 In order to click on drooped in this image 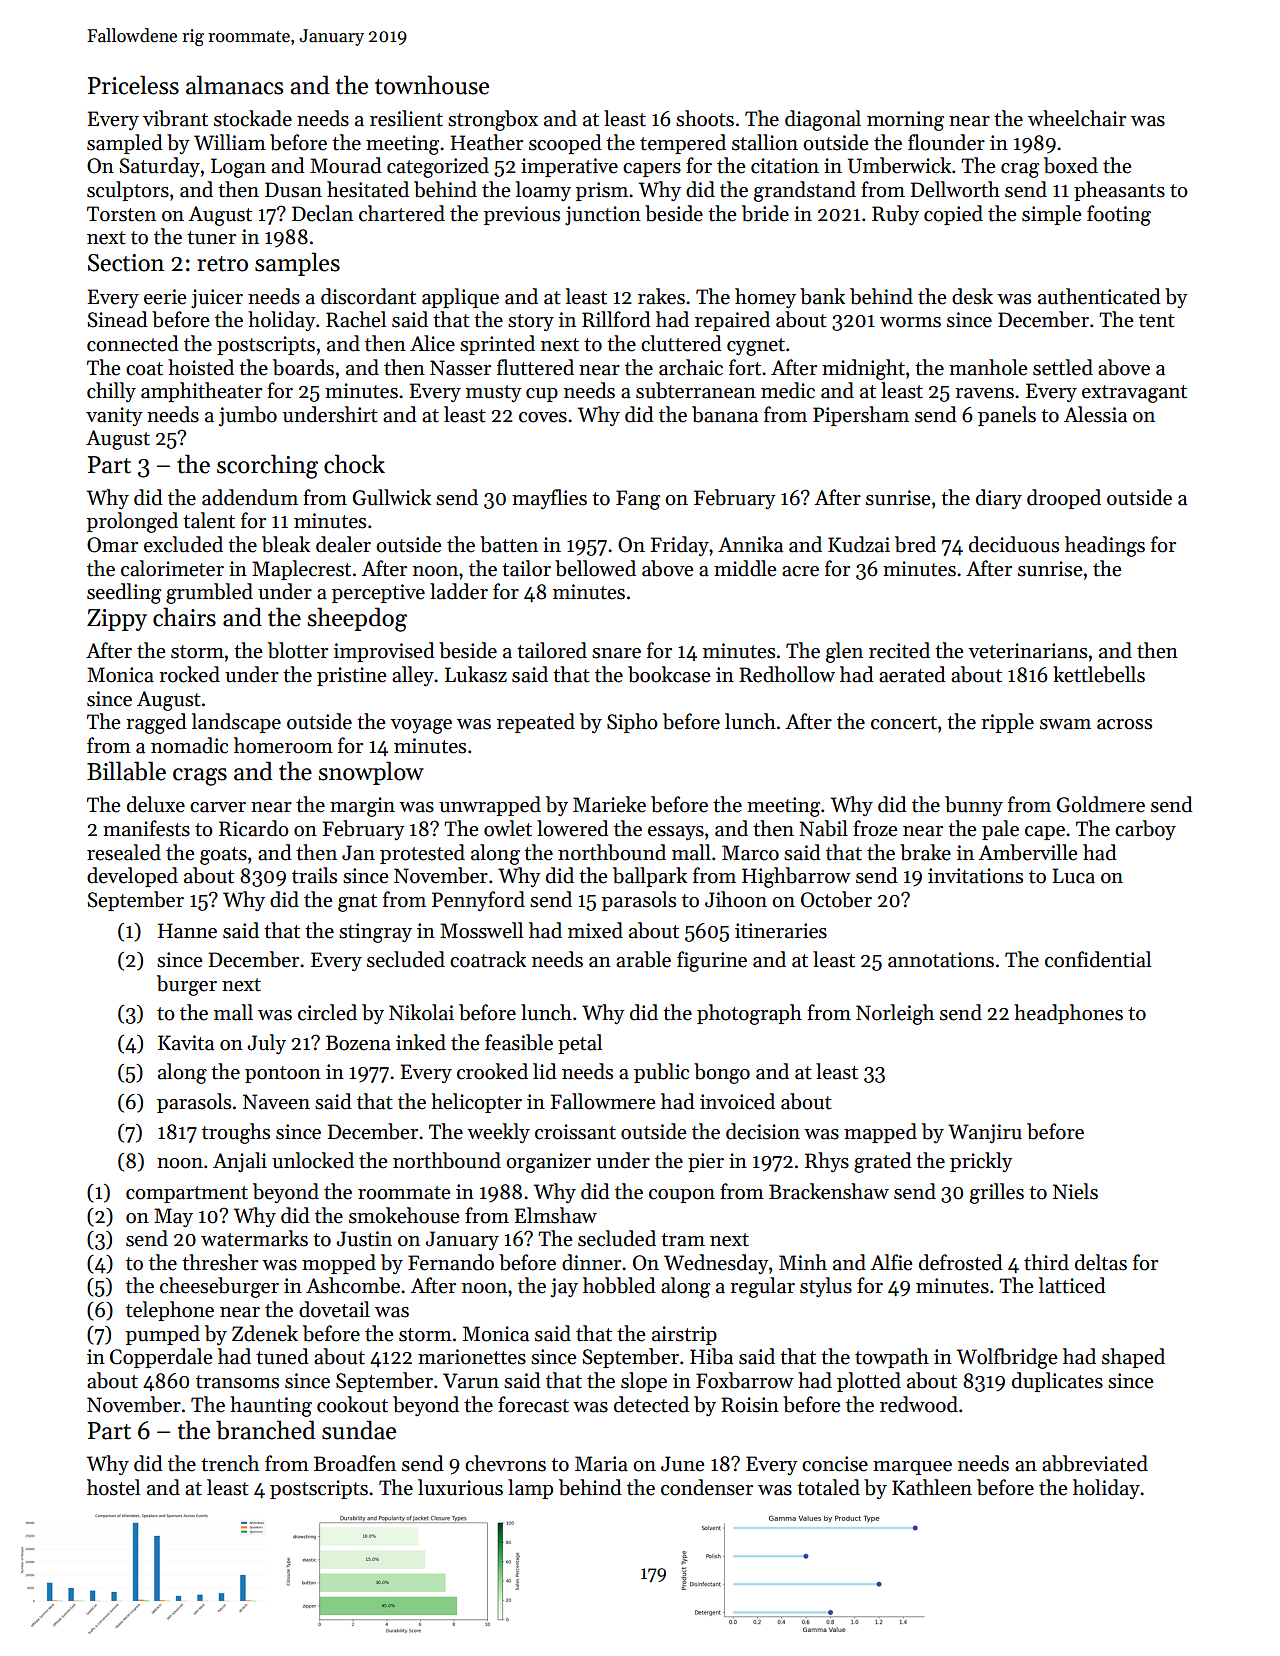, I will do `click(1064, 499)`.
